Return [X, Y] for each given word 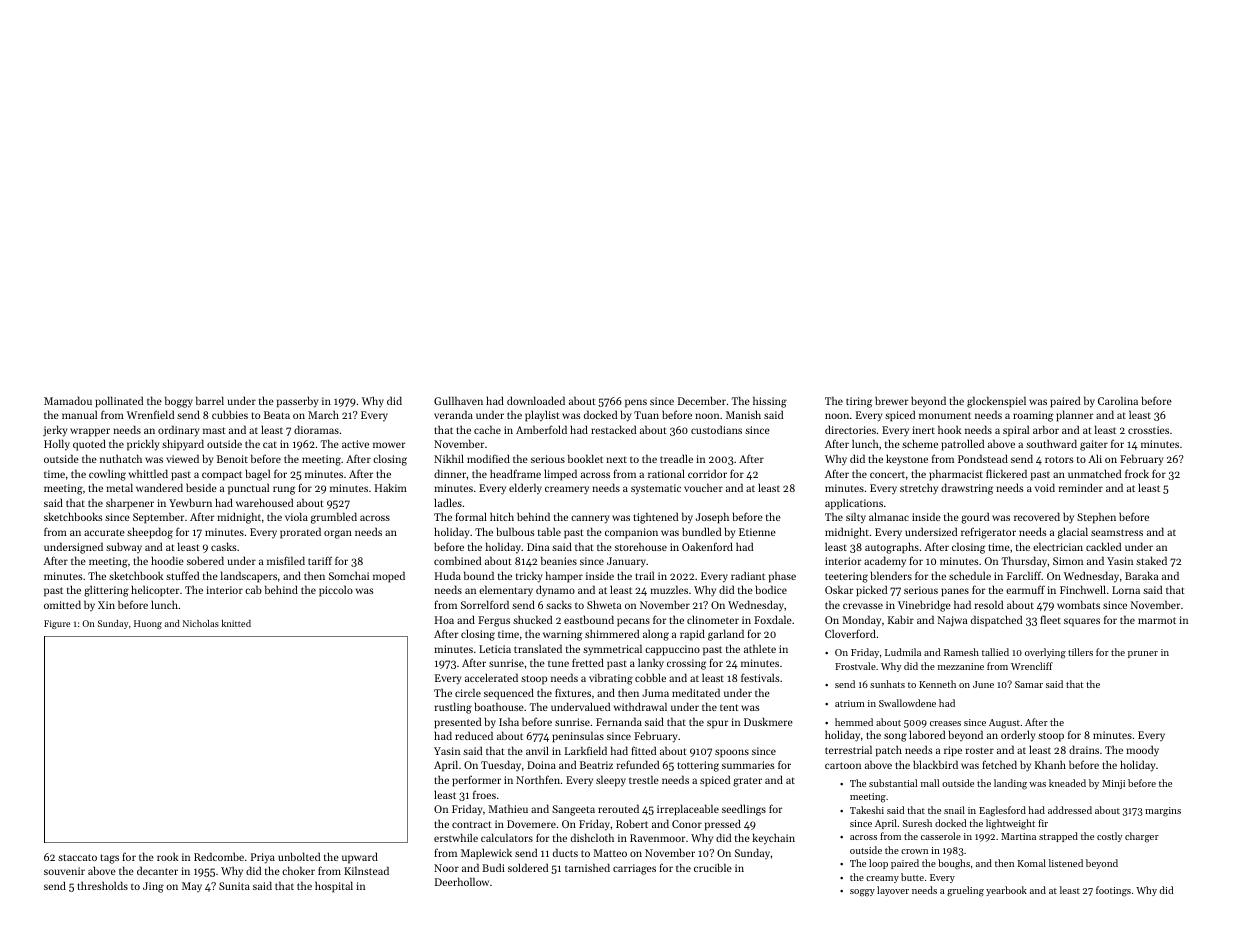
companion [631, 533]
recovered [1037, 516]
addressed [1070, 810]
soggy [862, 893]
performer [476, 781]
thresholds [102, 885]
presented [457, 723]
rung [284, 490]
